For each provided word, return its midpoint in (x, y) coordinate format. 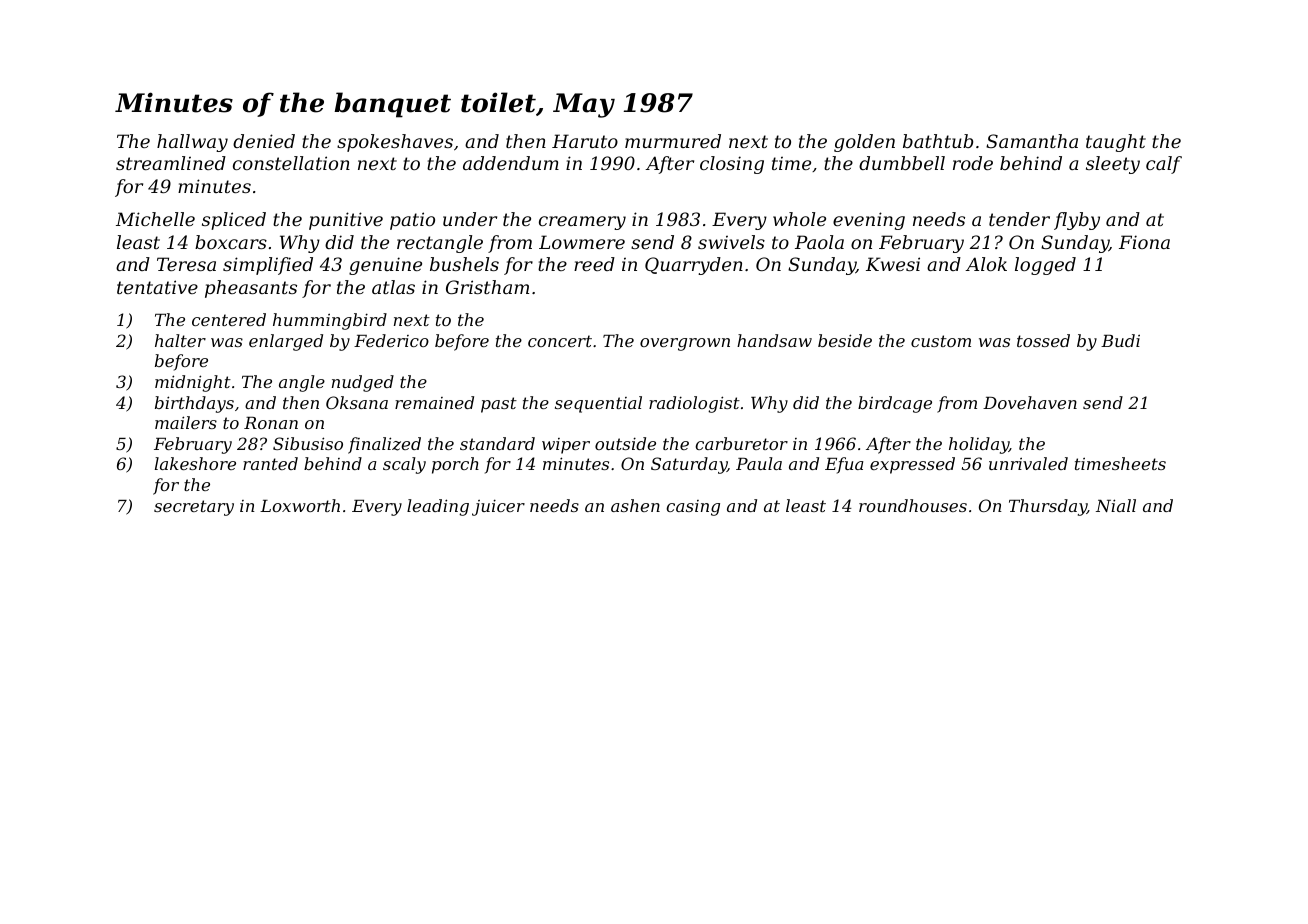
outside (625, 443)
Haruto (585, 141)
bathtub (938, 141)
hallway (192, 143)
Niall (1116, 505)
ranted (270, 463)
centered (229, 319)
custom (941, 341)
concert (560, 341)
